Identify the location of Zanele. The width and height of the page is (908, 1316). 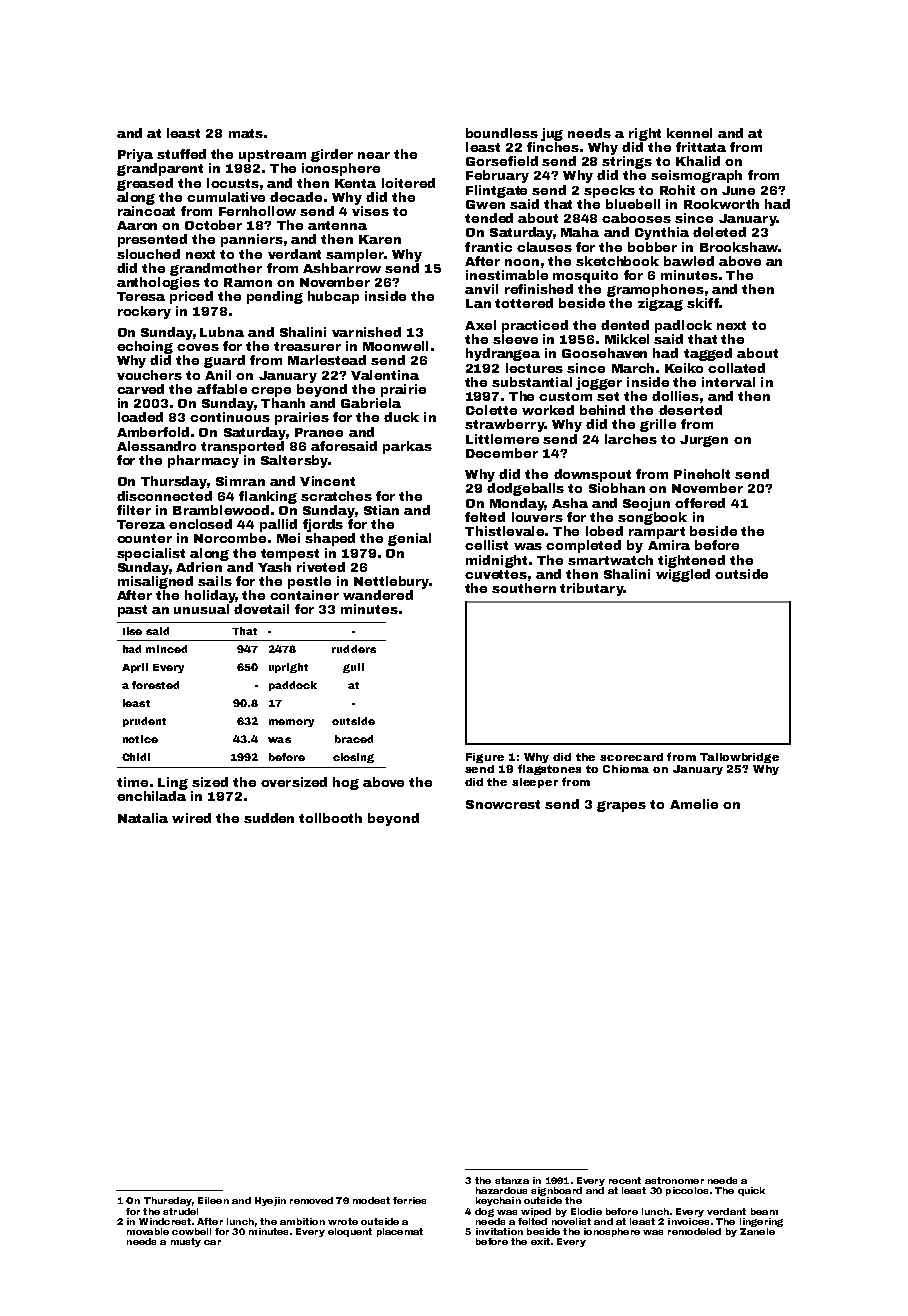
(757, 1231).
